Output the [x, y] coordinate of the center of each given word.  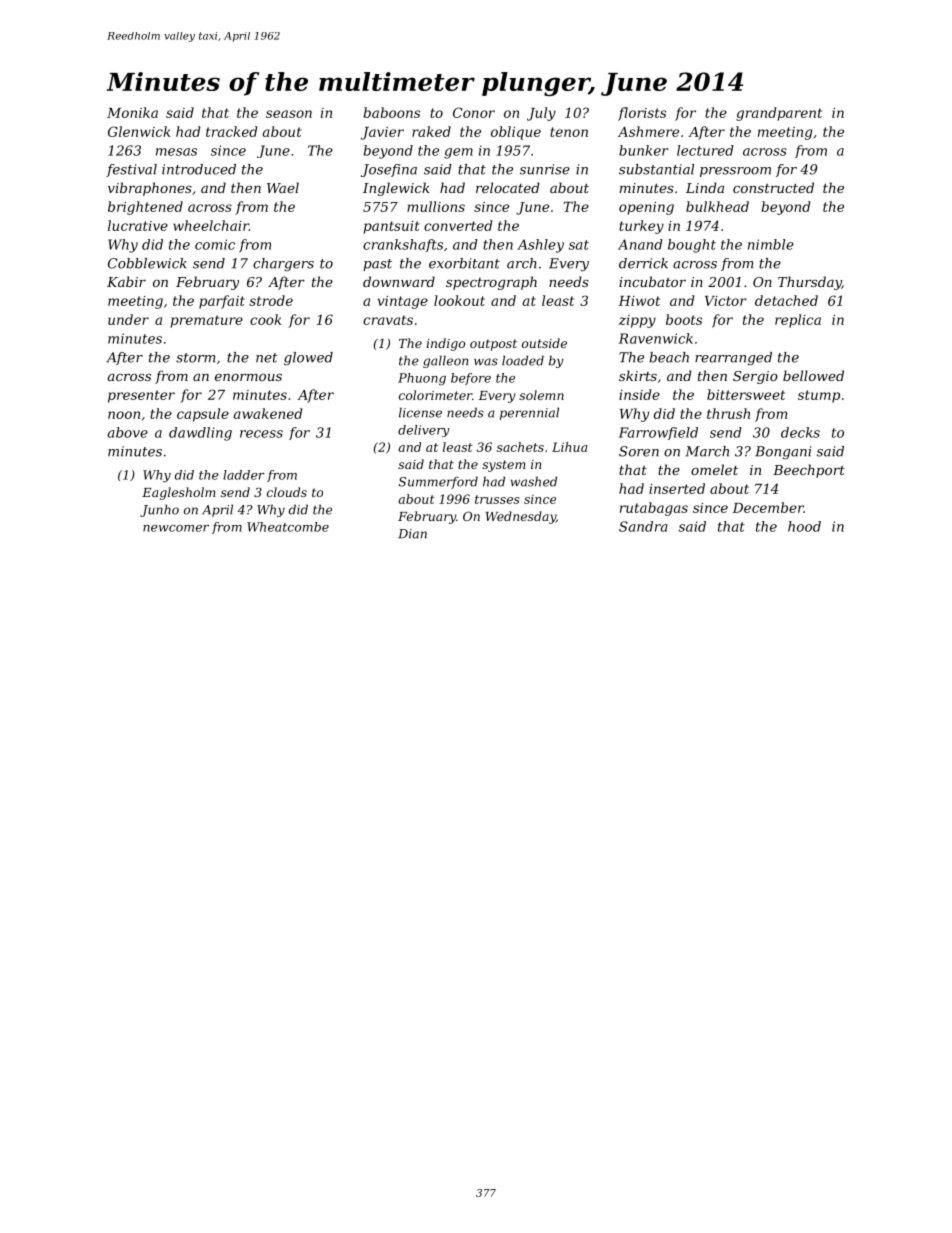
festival [131, 170]
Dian [412, 534]
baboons [391, 112]
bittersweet [746, 394]
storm [195, 358]
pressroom [735, 172]
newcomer [176, 528]
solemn [541, 395]
